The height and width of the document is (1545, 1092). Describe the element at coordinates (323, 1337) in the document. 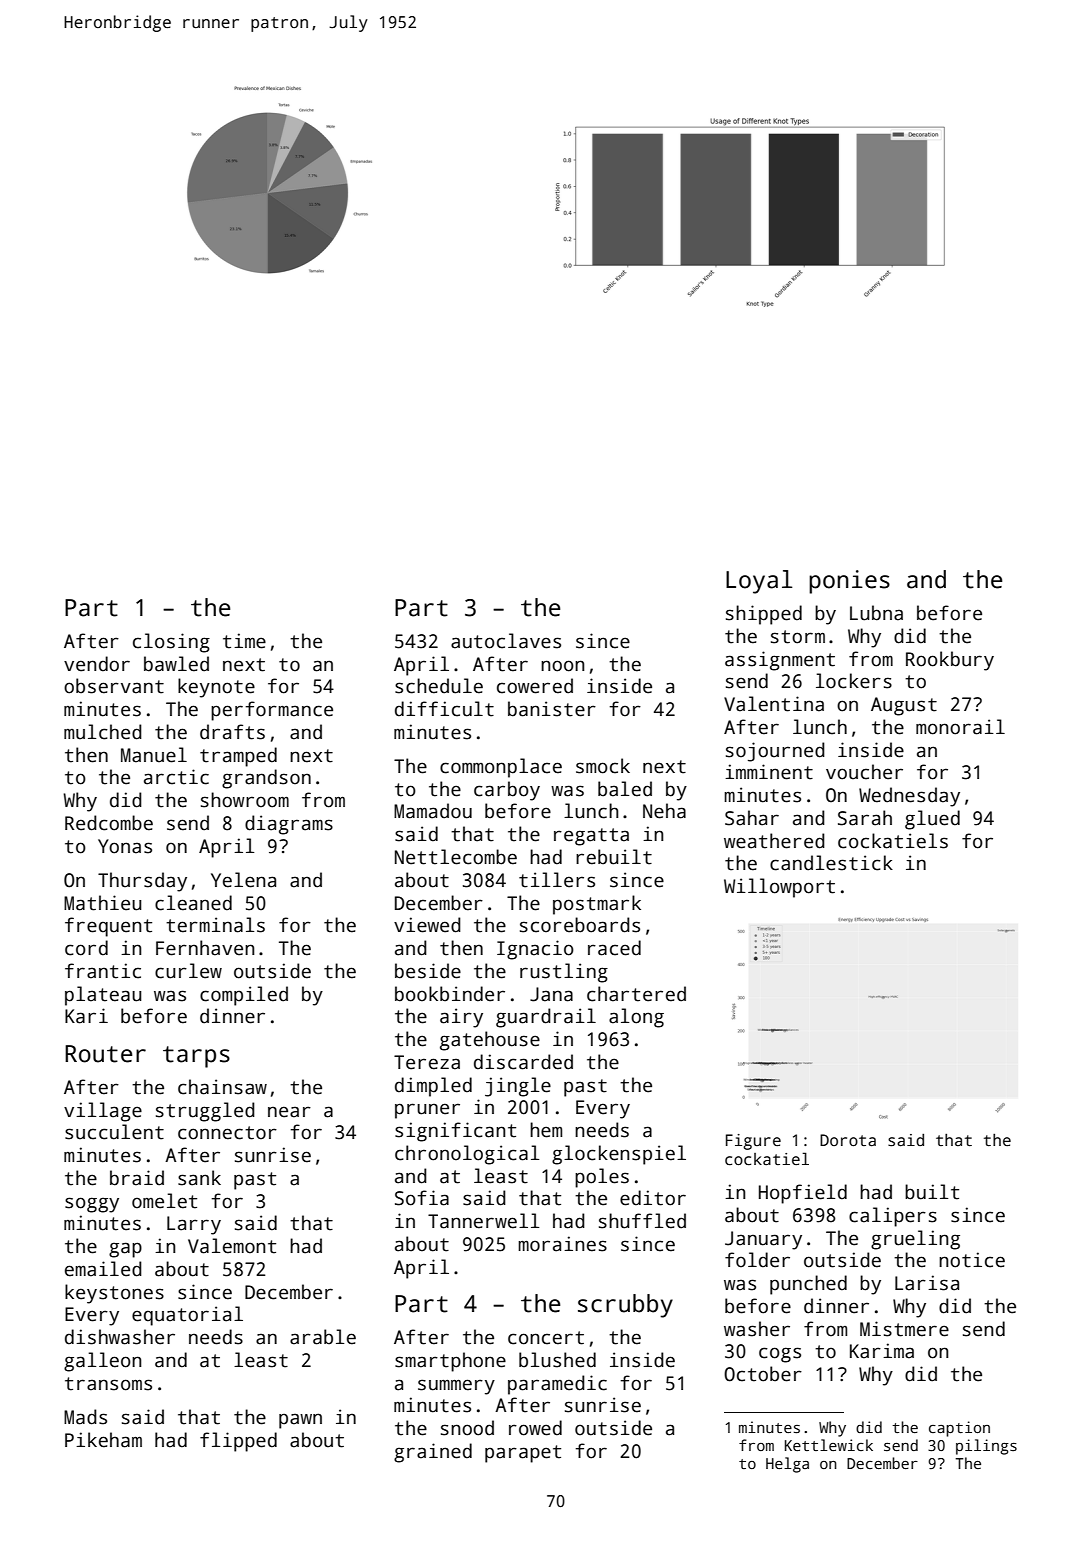

I see `arable` at that location.
